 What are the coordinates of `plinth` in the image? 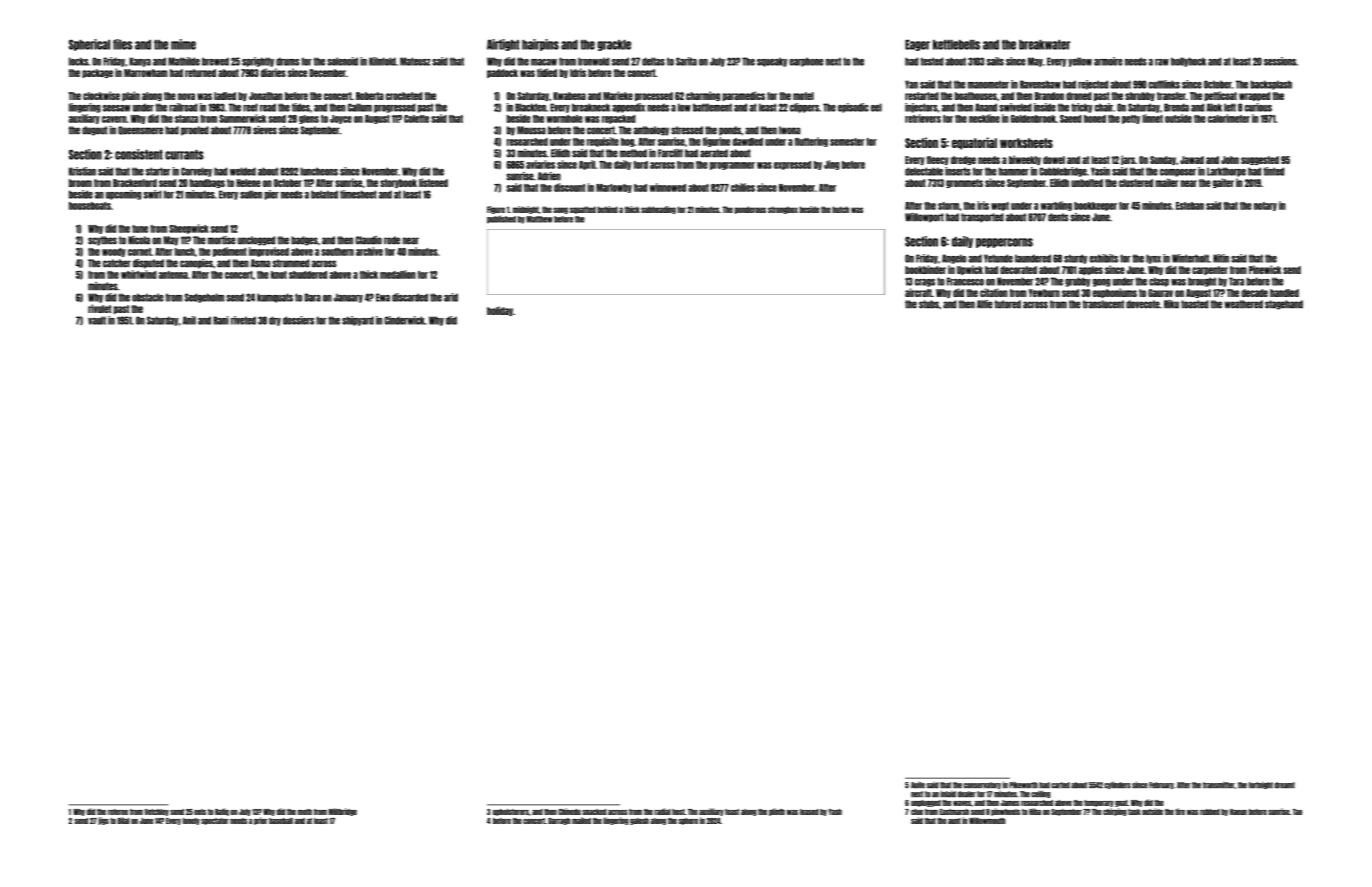 It's located at (777, 812).
